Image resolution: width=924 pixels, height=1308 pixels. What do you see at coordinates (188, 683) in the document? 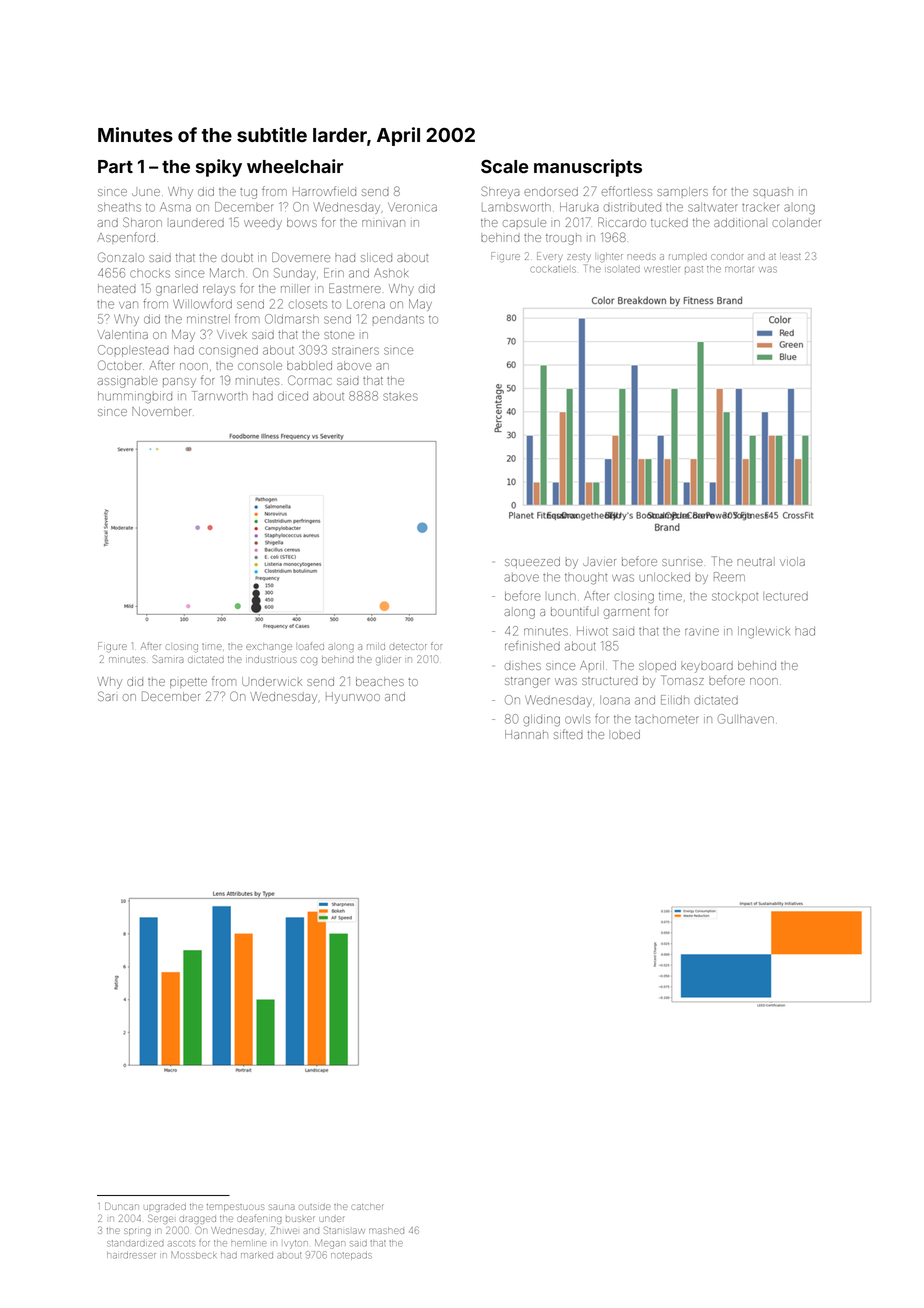
I see `pipette` at bounding box center [188, 683].
